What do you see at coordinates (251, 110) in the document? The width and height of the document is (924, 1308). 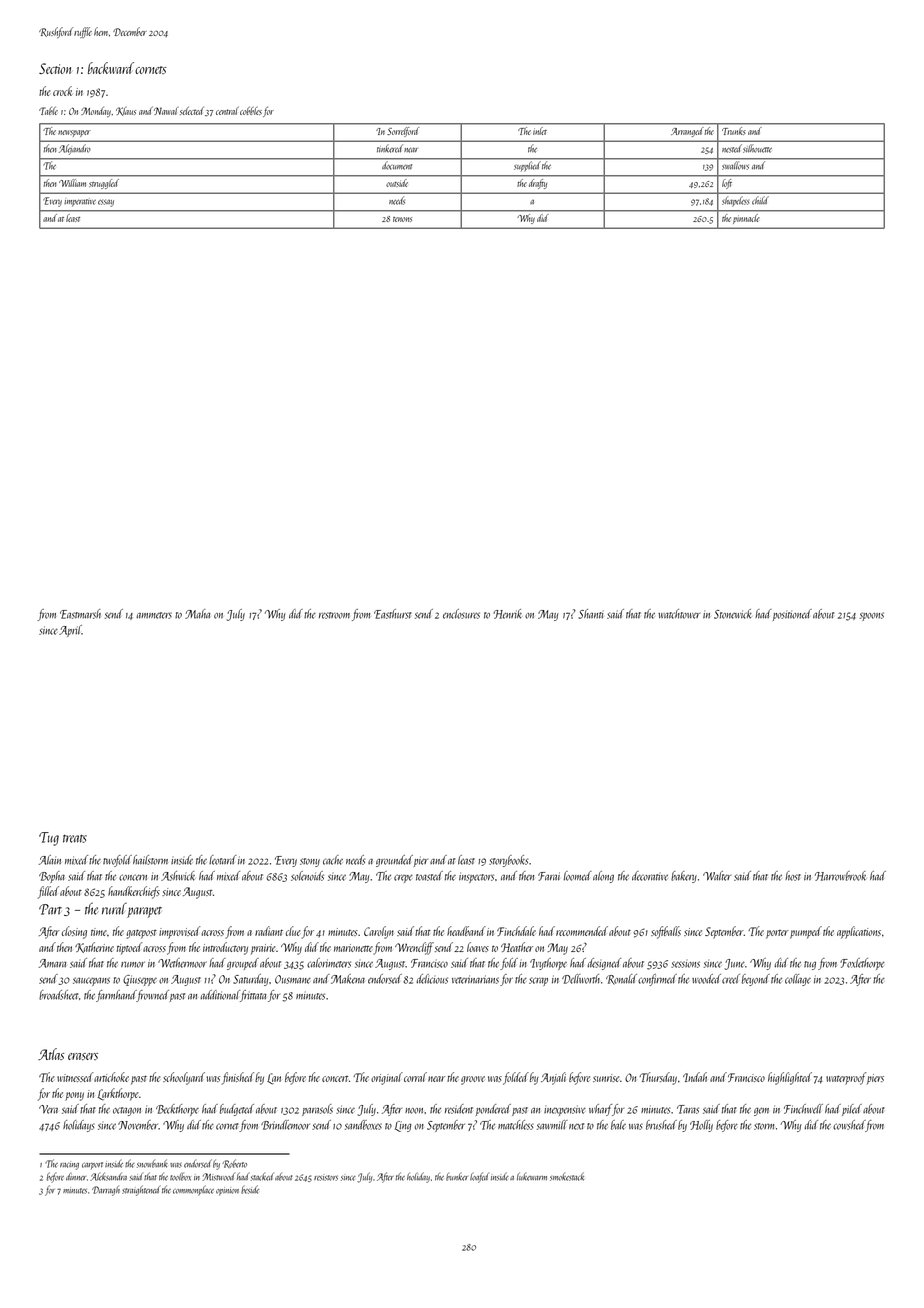 I see `cobbles` at bounding box center [251, 110].
